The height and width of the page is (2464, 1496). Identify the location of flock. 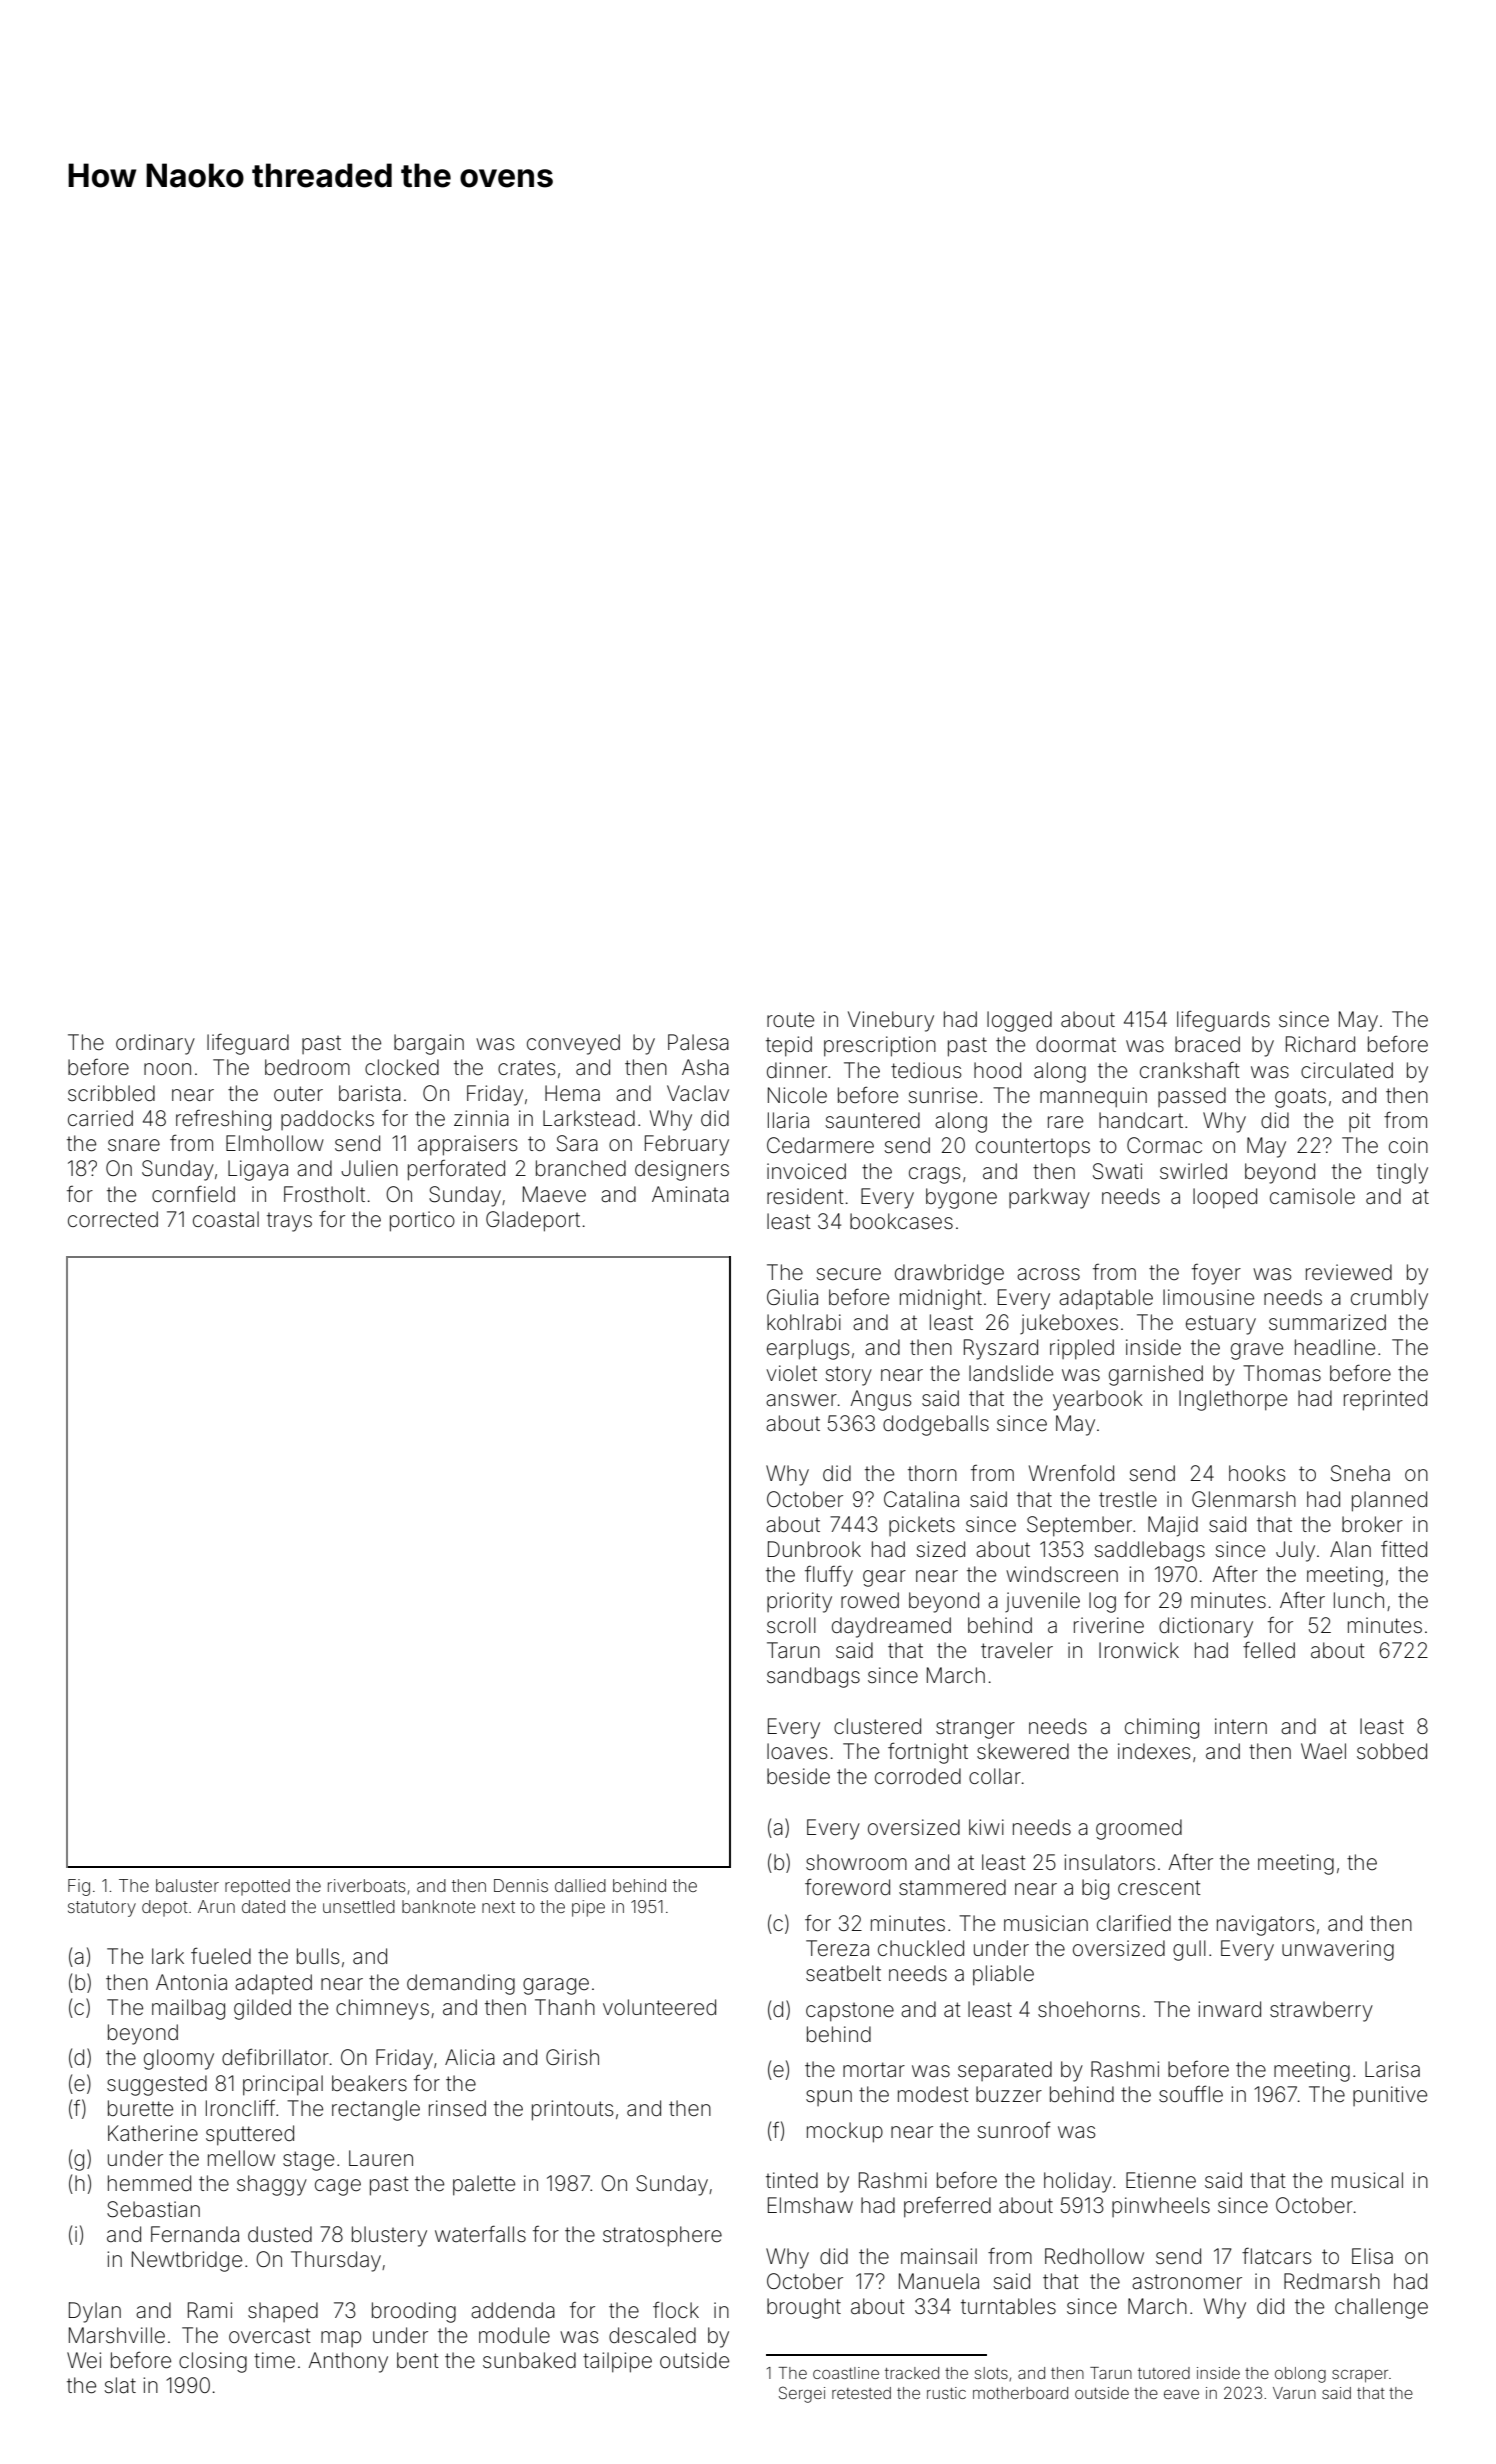
(676, 2309).
